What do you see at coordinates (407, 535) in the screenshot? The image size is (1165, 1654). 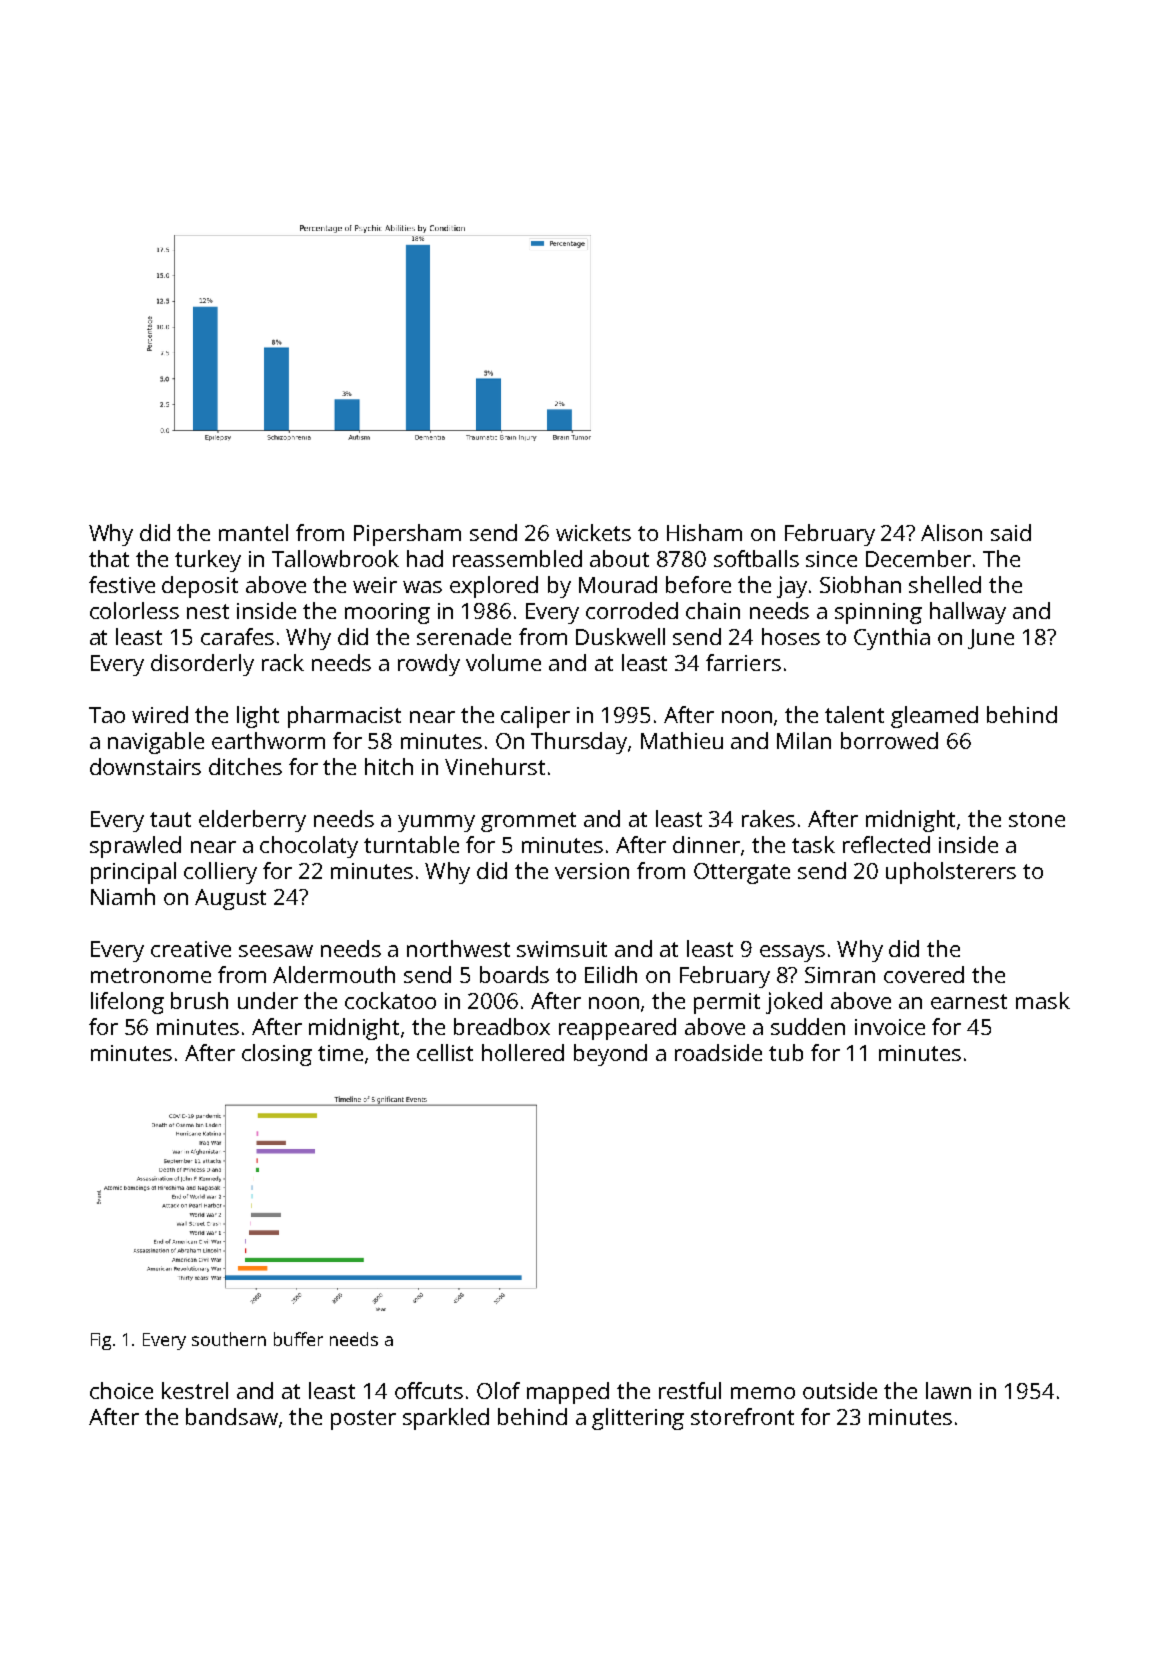 I see `Pipersham` at bounding box center [407, 535].
